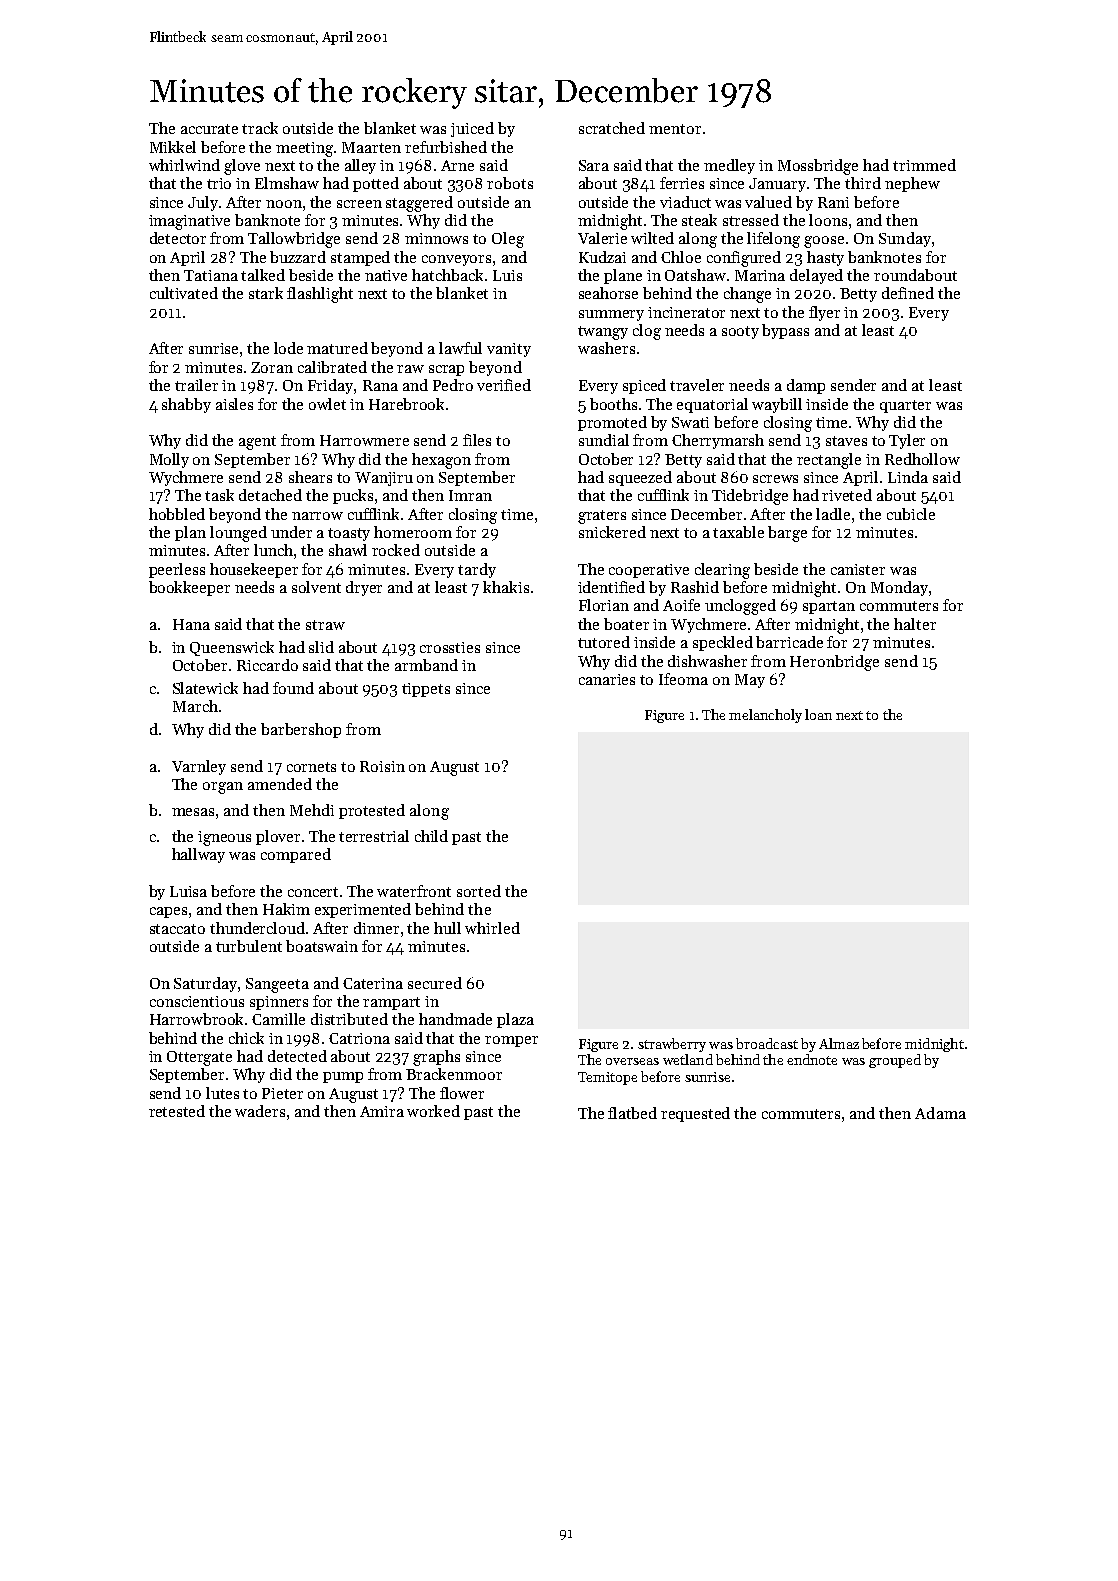 Image resolution: width=1118 pixels, height=1581 pixels. I want to click on lutes, so click(222, 1093).
